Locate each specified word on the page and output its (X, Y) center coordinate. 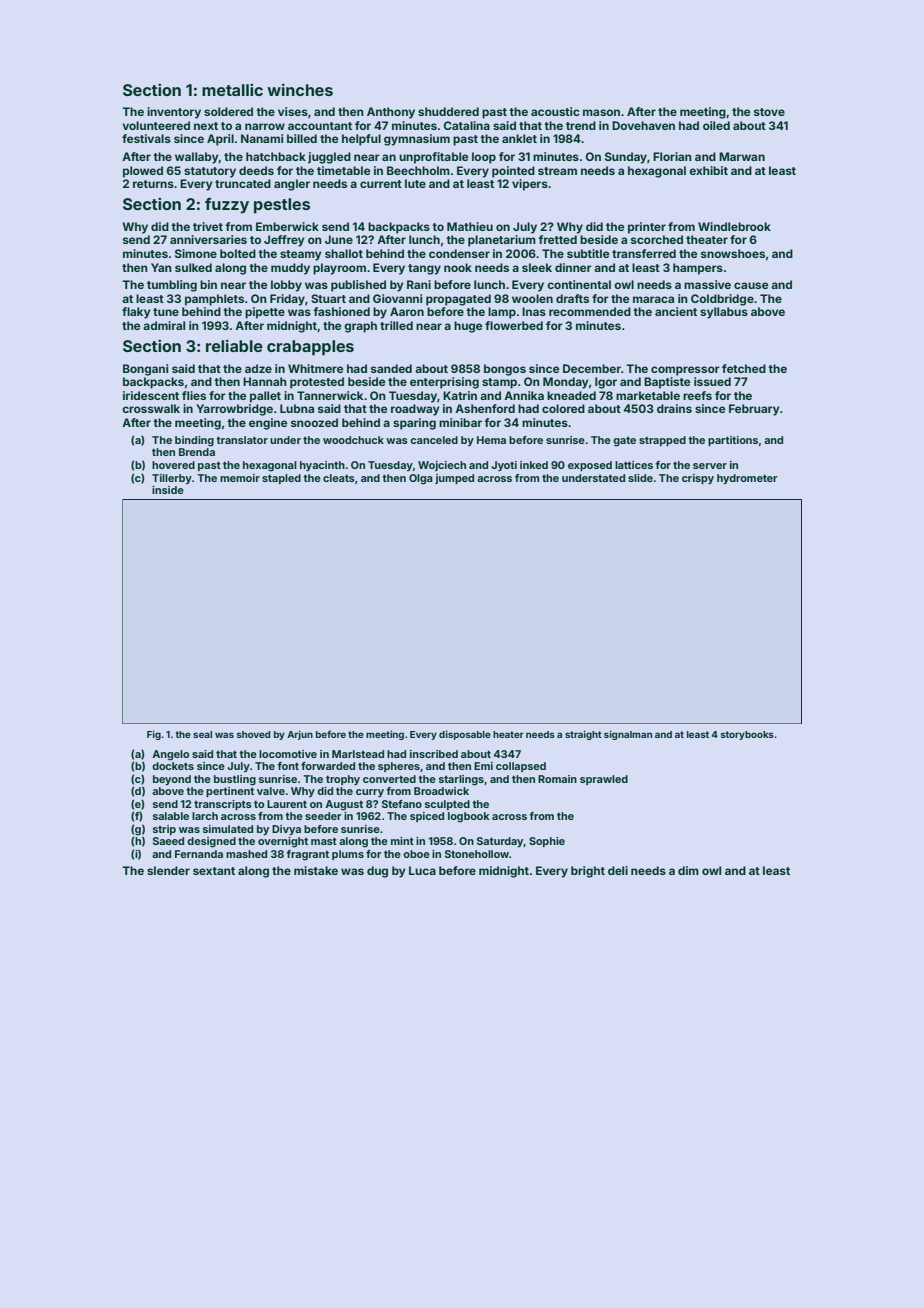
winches (300, 89)
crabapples (310, 348)
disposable (465, 735)
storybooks (747, 735)
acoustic (555, 111)
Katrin (460, 395)
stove (769, 112)
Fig (154, 735)
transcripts (223, 805)
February (754, 410)
